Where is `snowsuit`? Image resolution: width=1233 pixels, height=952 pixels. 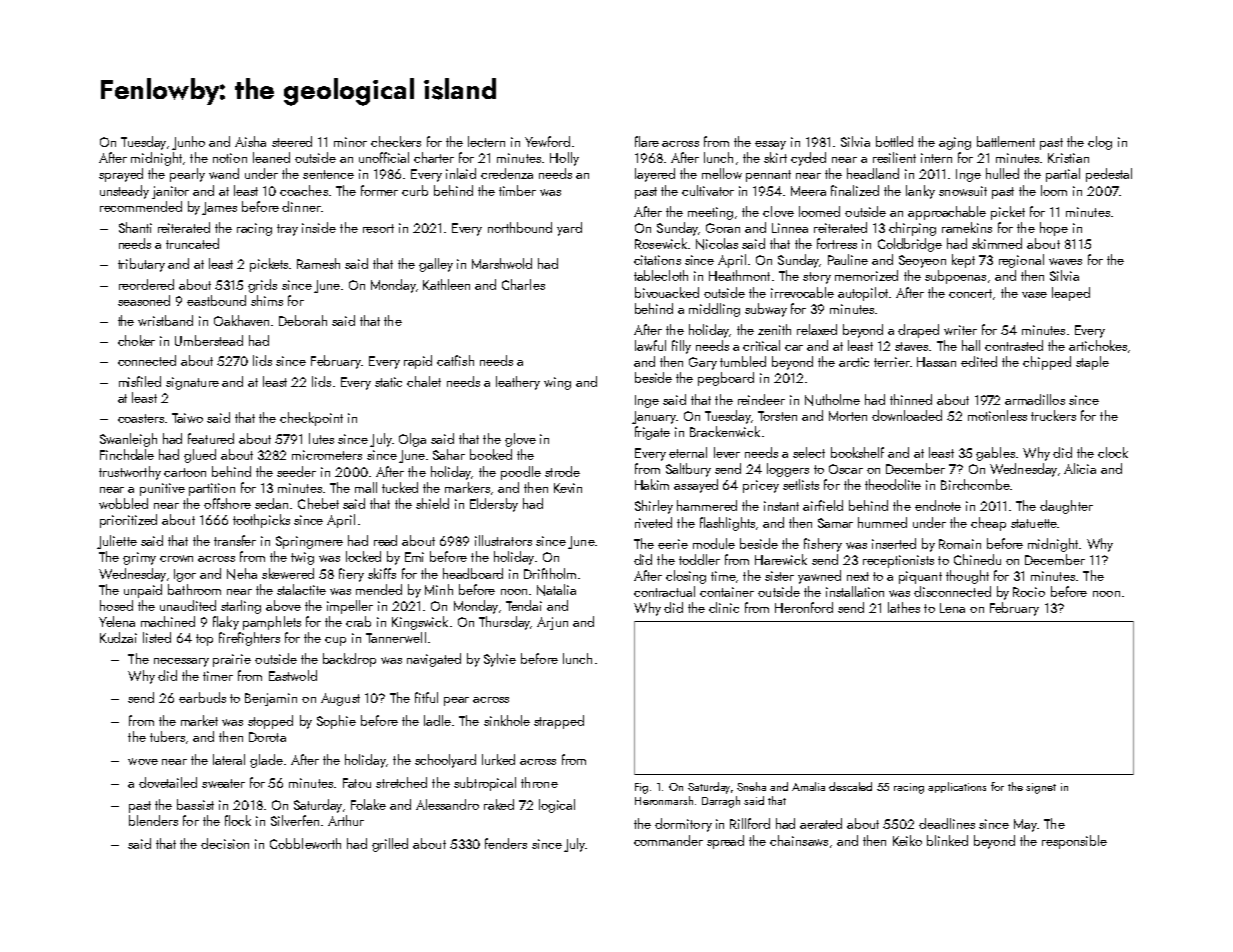
snowsuit is located at coordinates (963, 191).
